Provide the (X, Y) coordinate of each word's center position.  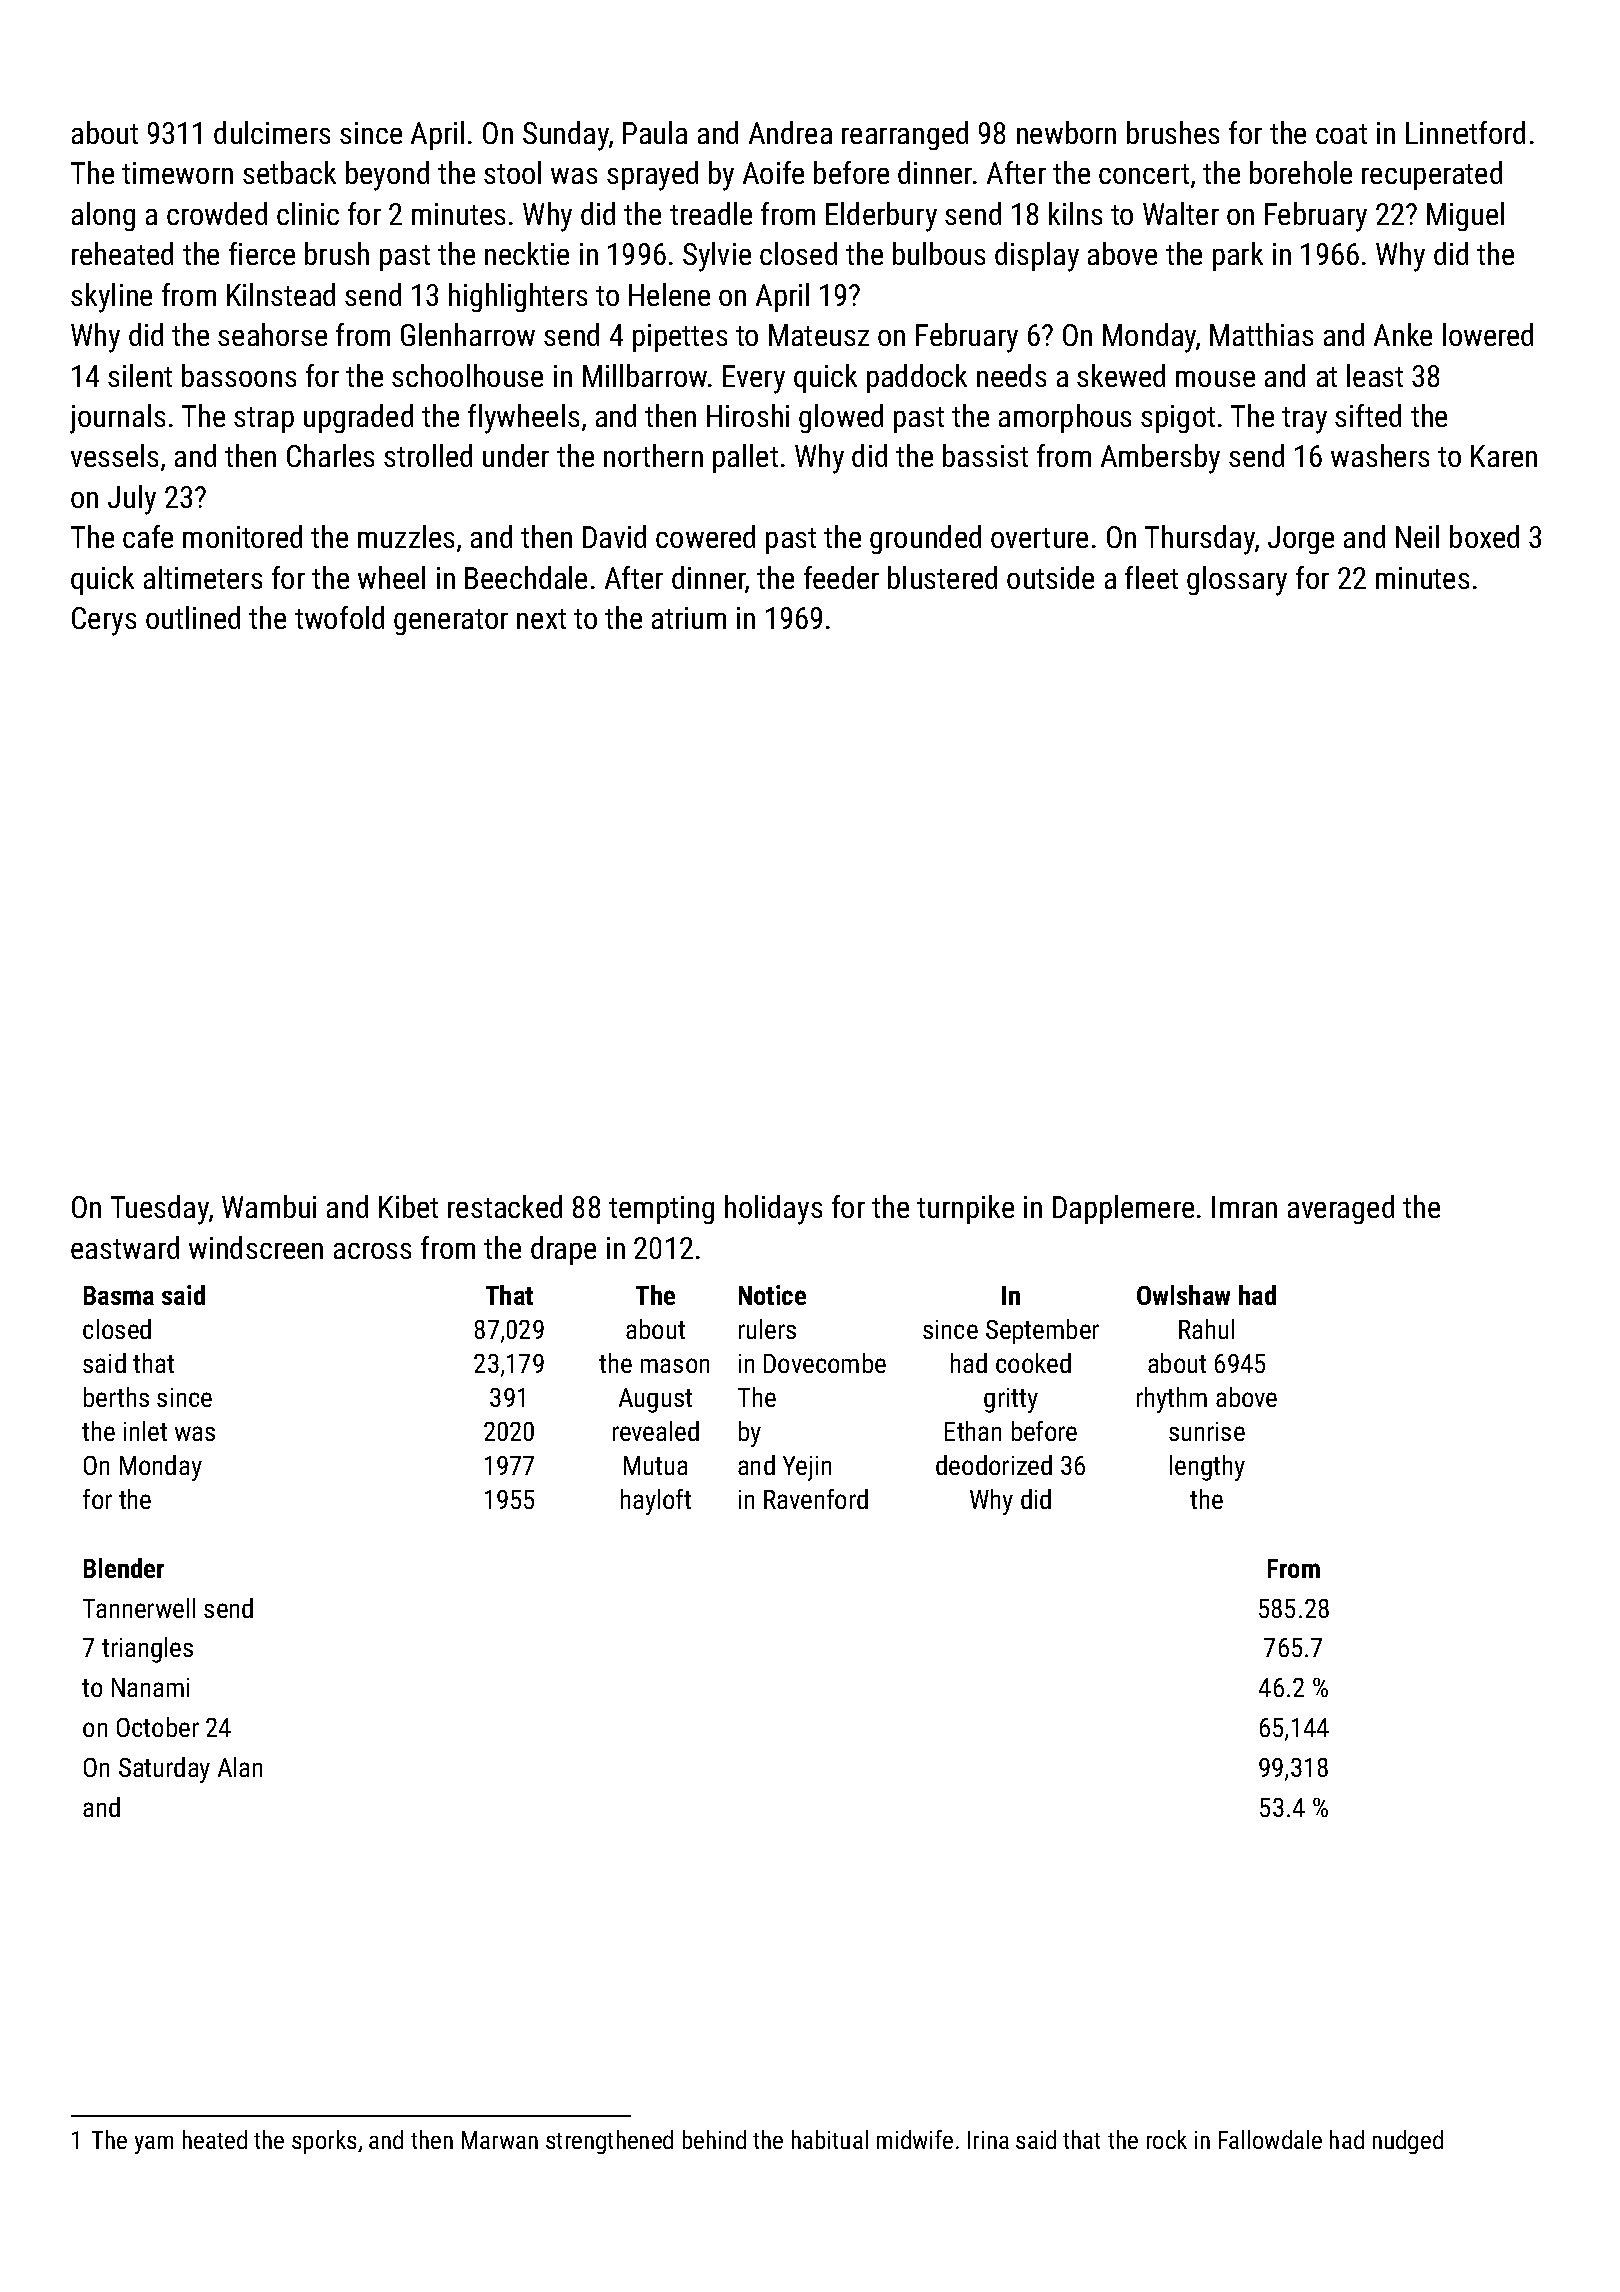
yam (154, 2145)
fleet (1151, 577)
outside (1050, 577)
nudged (1408, 2142)
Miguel (1465, 216)
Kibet (408, 1206)
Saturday (164, 1770)
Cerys (104, 621)
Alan (240, 1767)
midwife (915, 2139)
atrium (689, 618)
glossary (1237, 581)
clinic (308, 213)
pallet (745, 458)
